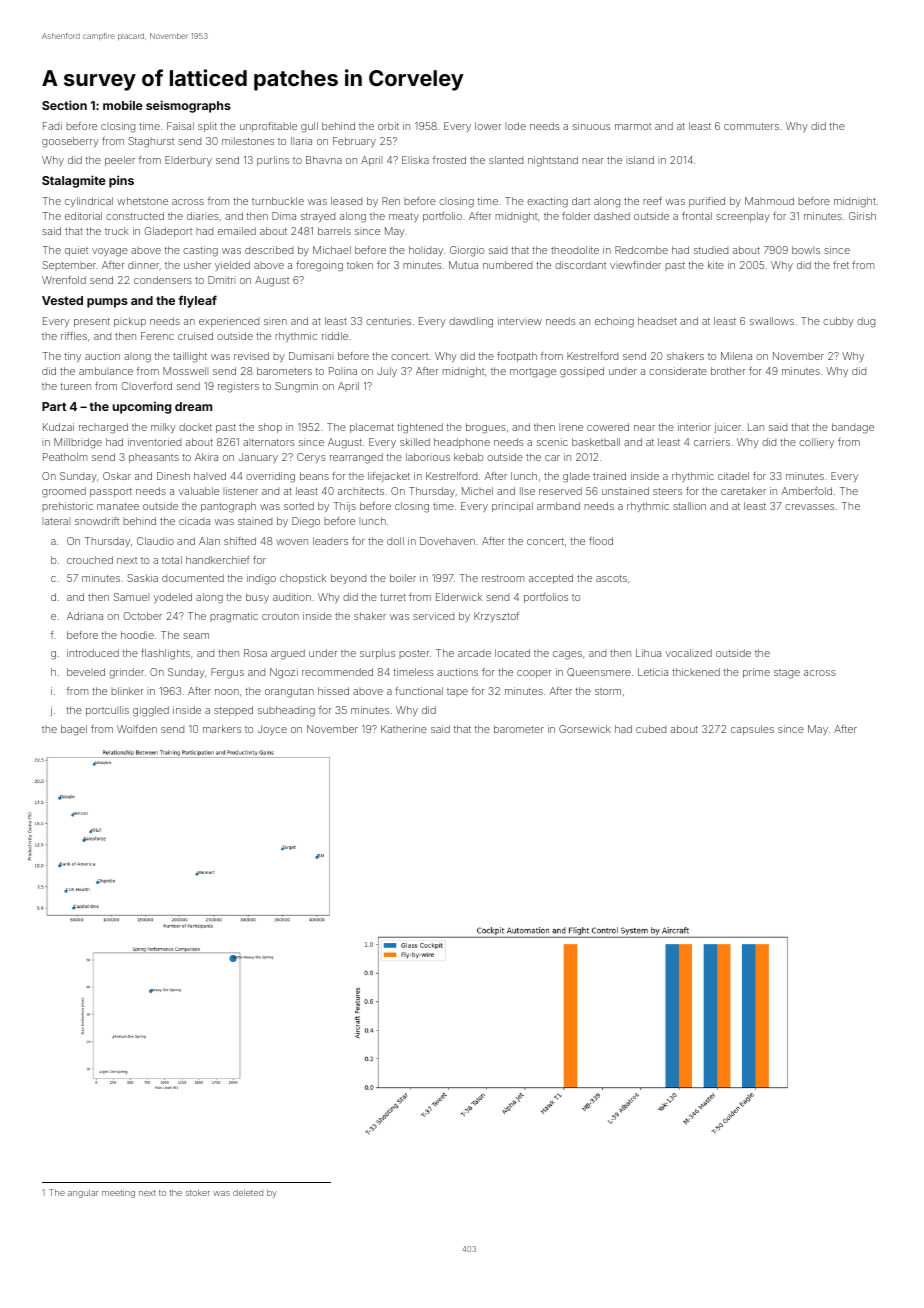  I want to click on stoker, so click(198, 1192).
